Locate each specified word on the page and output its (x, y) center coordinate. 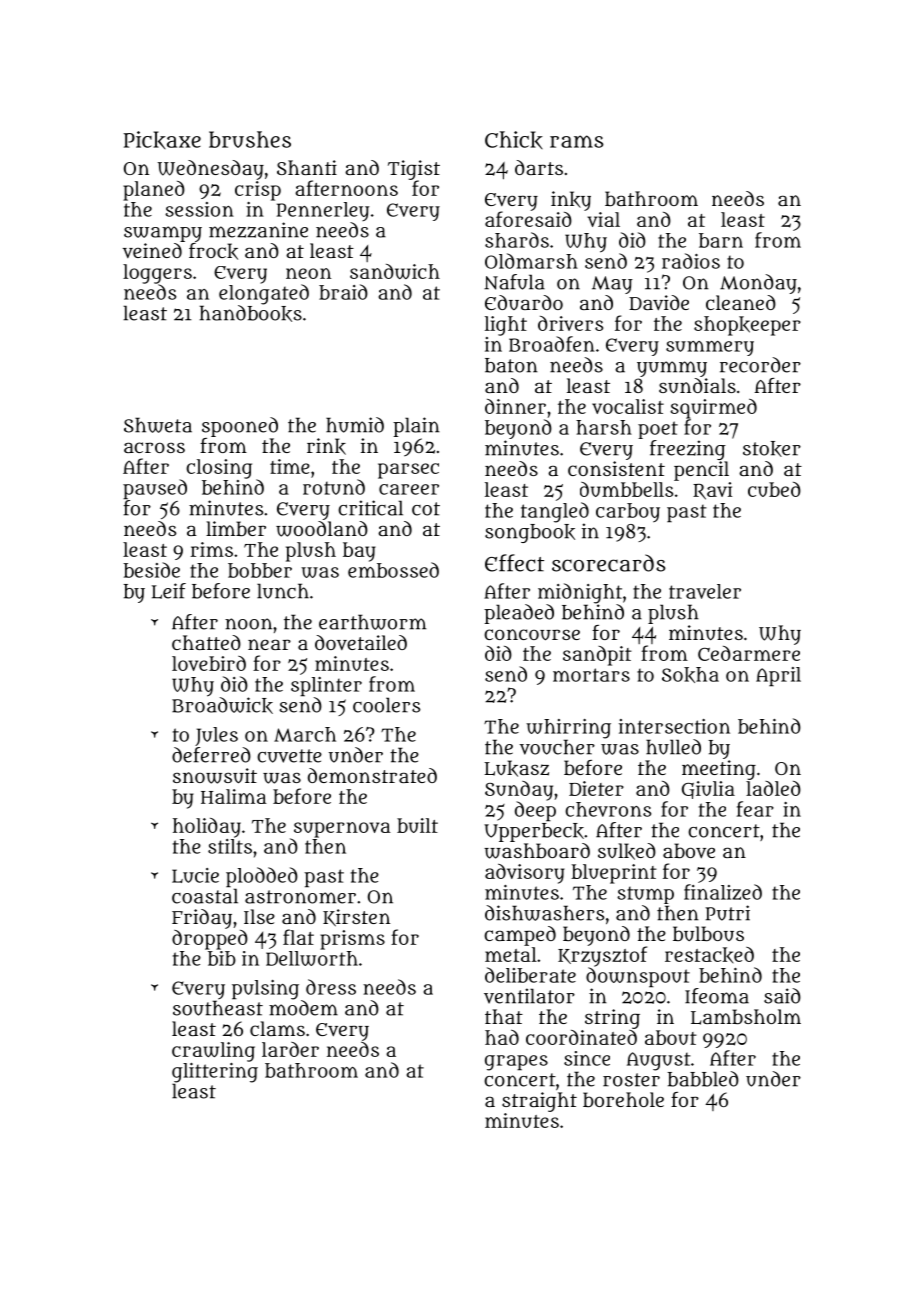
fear (755, 809)
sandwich (395, 271)
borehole (623, 1099)
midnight (580, 593)
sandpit (597, 656)
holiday (207, 828)
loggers (157, 274)
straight (539, 1102)
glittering (215, 1073)
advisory (525, 873)
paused (155, 489)
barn (721, 240)
